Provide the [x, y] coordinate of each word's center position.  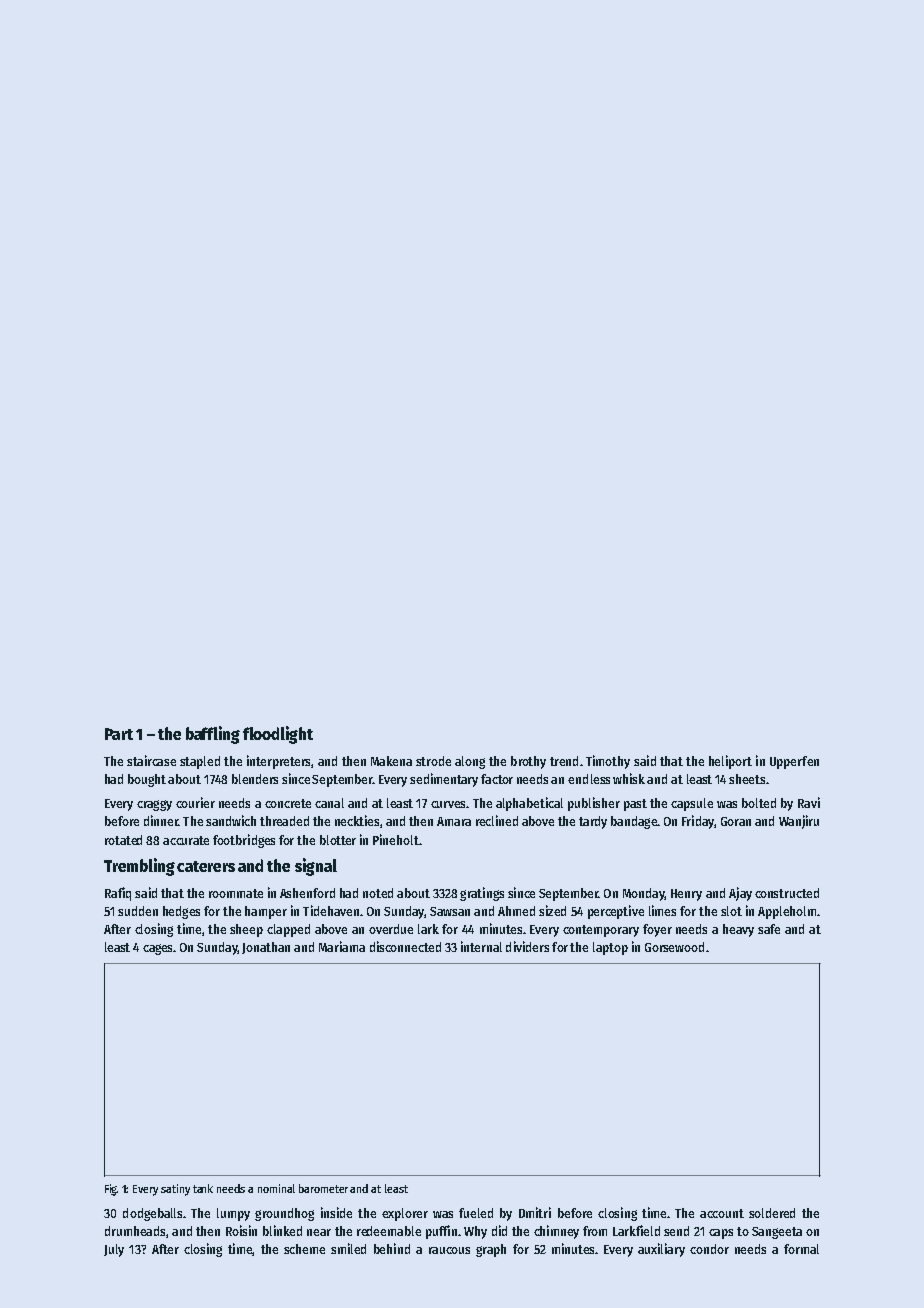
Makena [391, 761]
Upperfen [794, 762]
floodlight [278, 735]
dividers [527, 946]
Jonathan [266, 948]
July [114, 1250]
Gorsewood [674, 947]
